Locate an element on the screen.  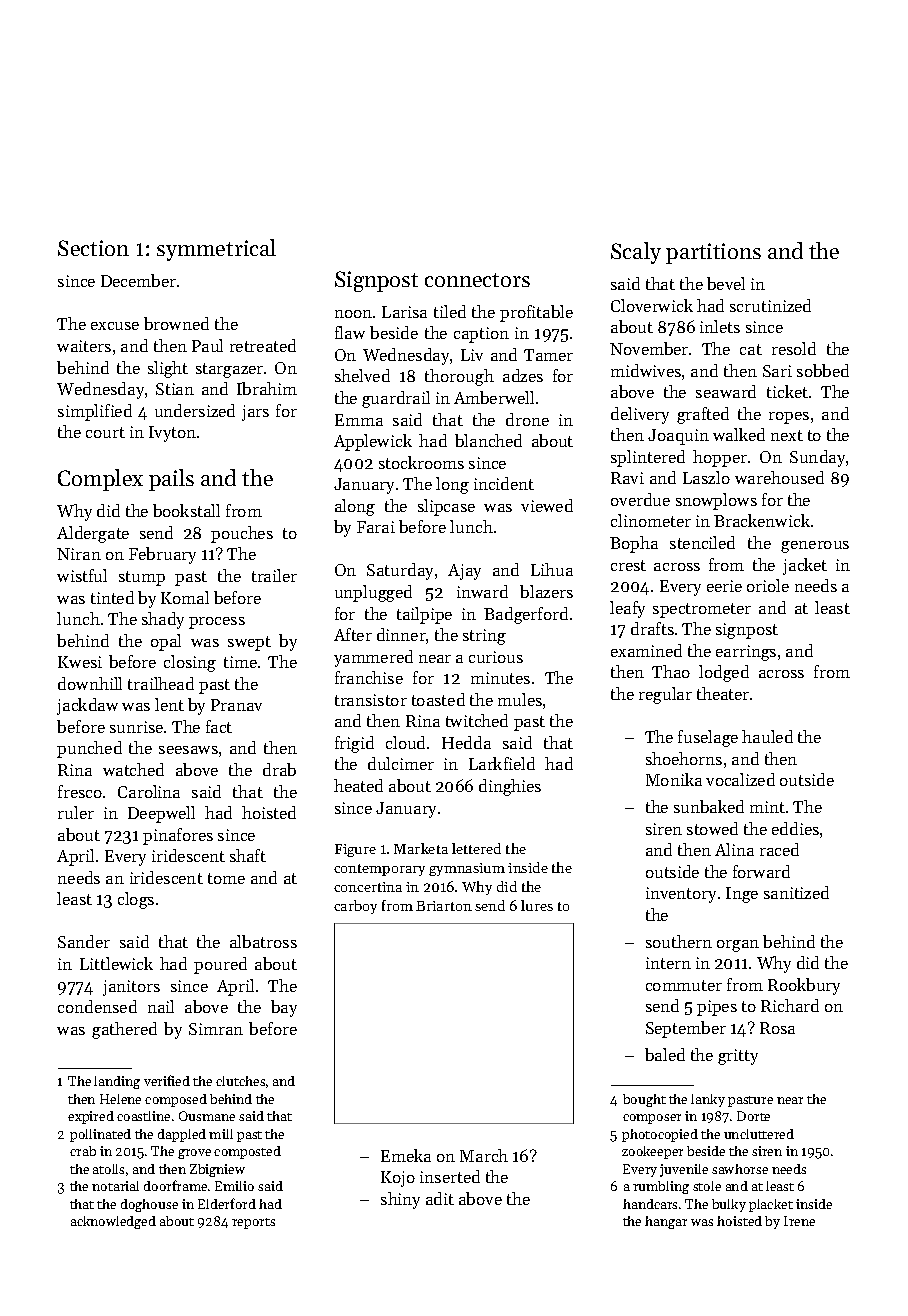
Section is located at coordinates (93, 248).
